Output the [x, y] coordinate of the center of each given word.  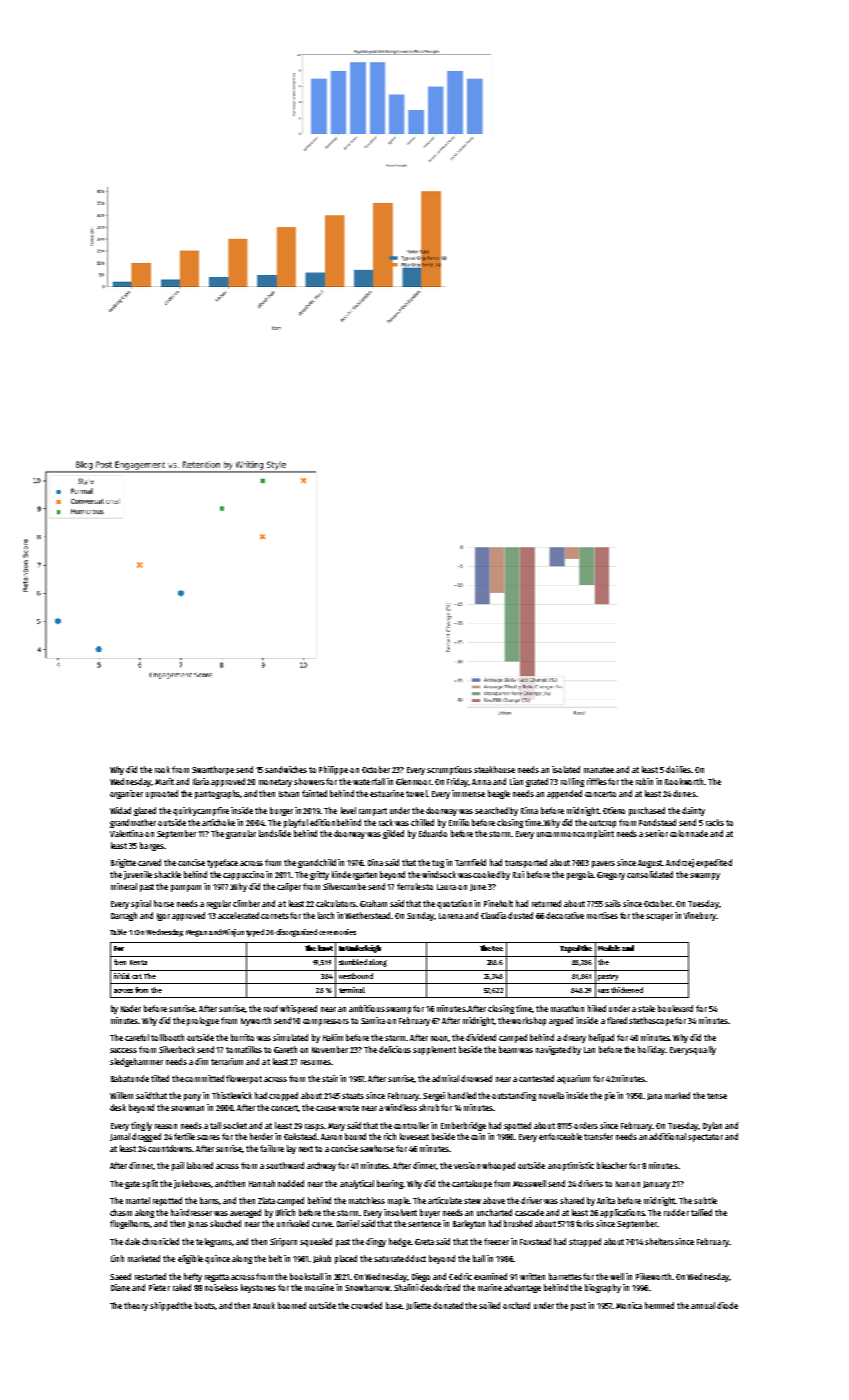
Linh [117, 1258]
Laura [446, 887]
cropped [283, 1096]
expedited [714, 863]
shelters [659, 1241]
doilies [678, 769]
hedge [400, 1242]
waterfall [369, 781]
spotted [517, 1126]
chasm [121, 1212]
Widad [120, 810]
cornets [275, 916]
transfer [598, 1136]
